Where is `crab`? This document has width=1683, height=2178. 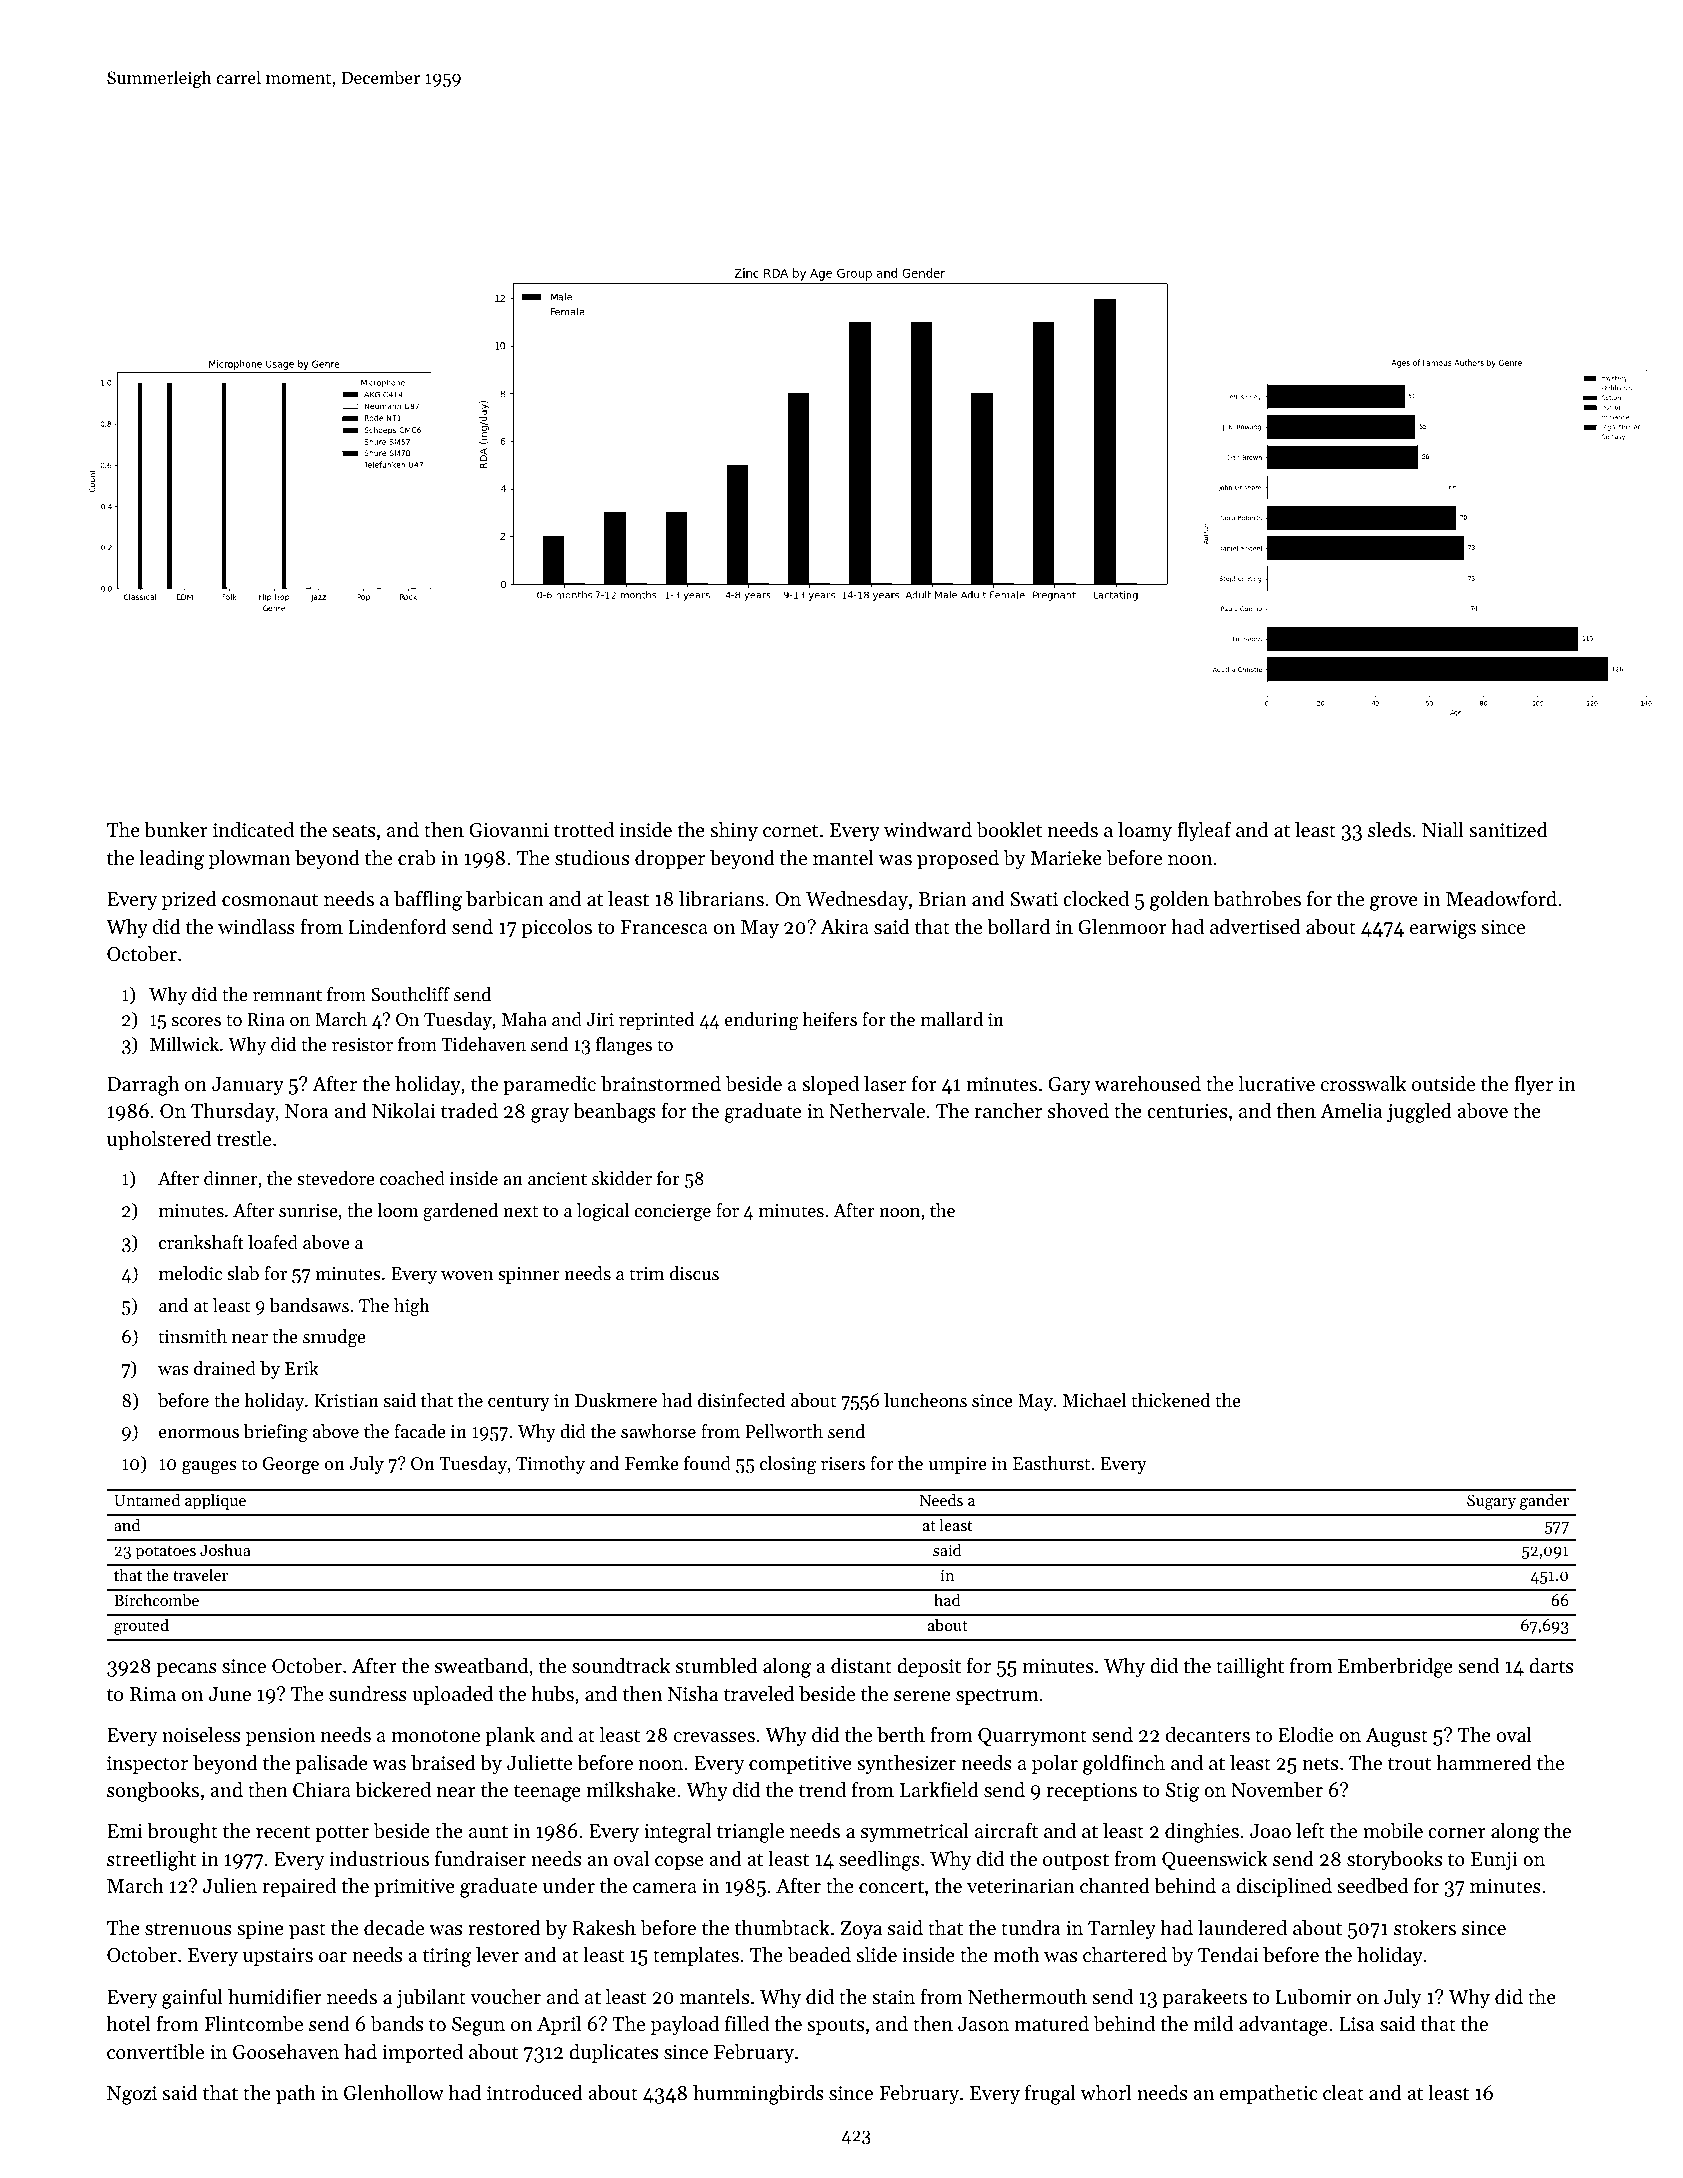
crab is located at coordinates (416, 858).
